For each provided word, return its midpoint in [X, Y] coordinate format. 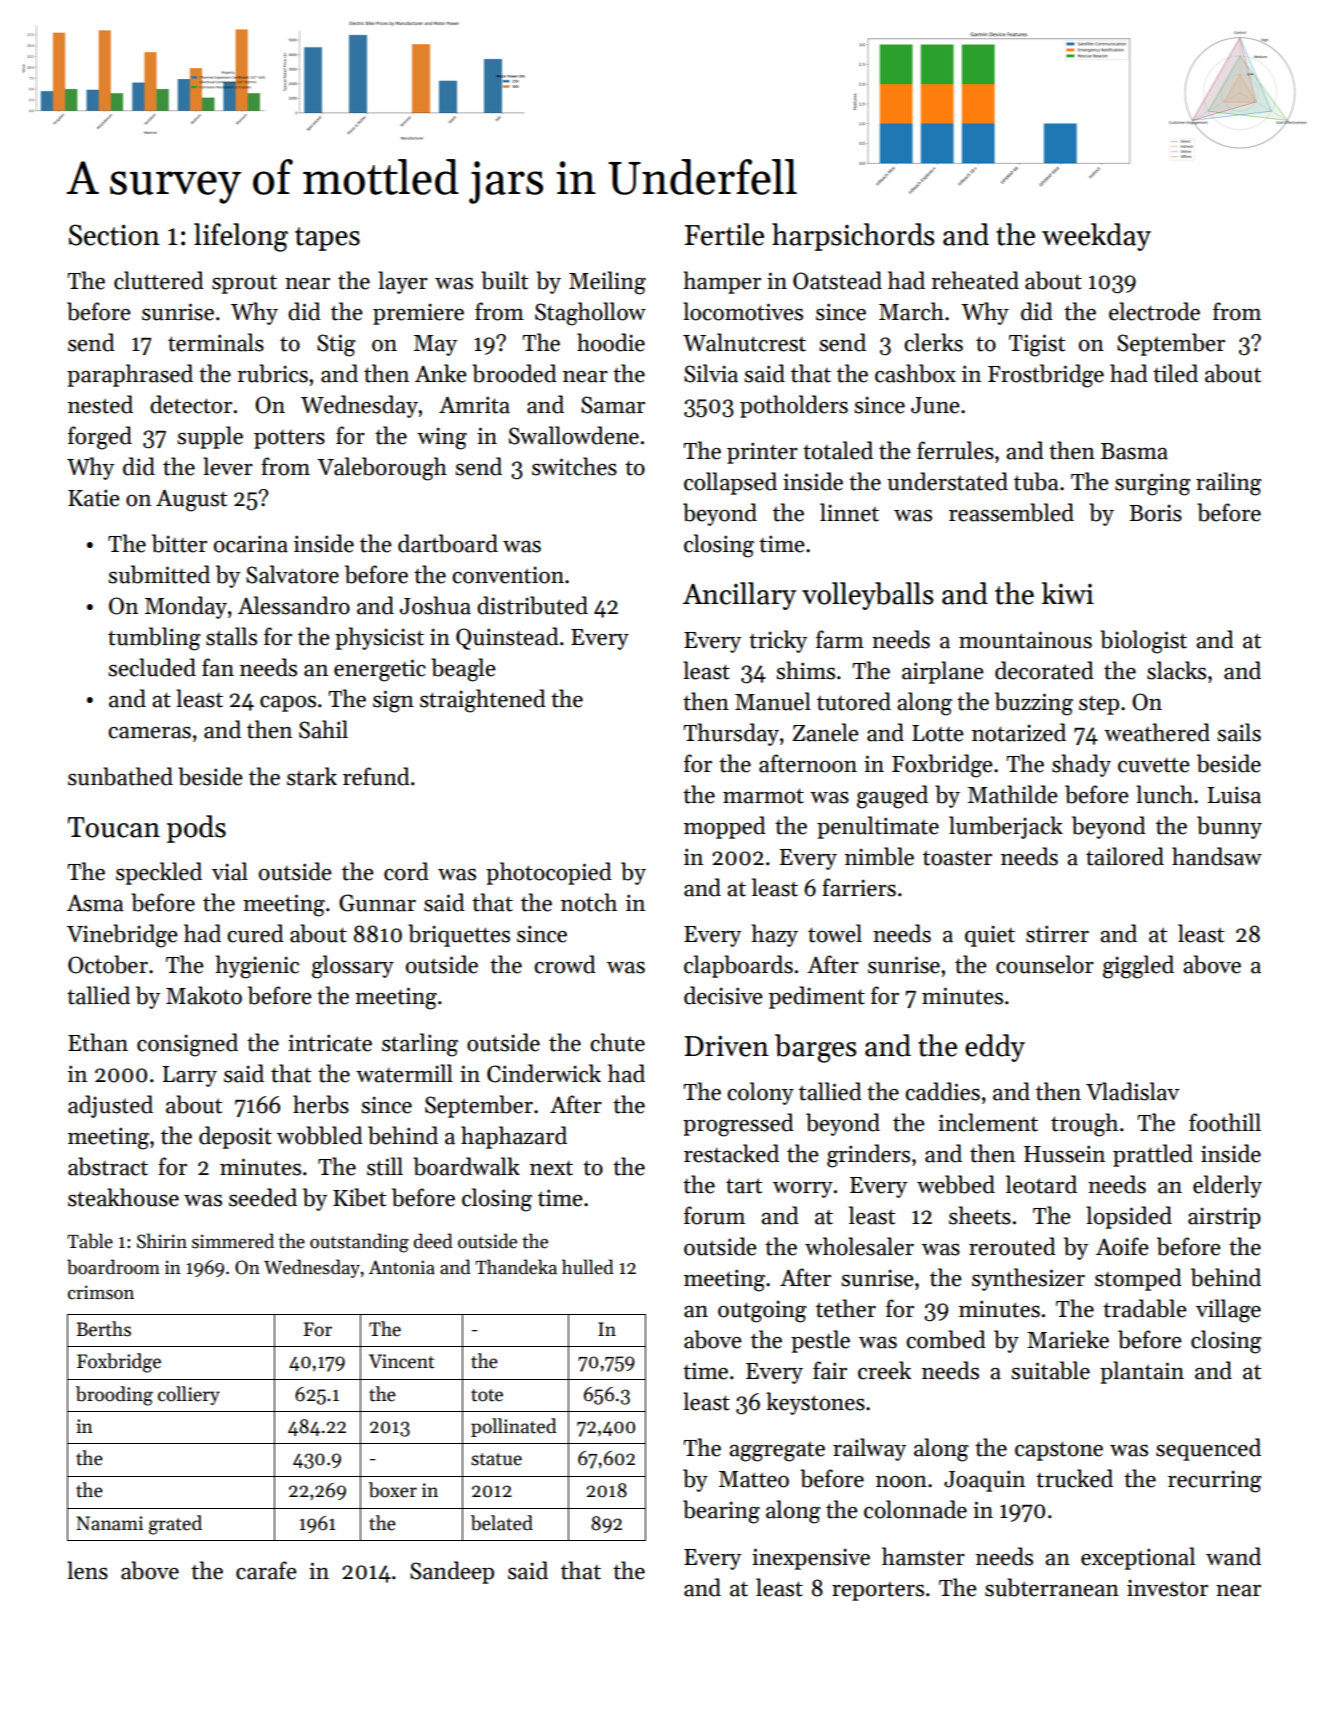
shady [1081, 765]
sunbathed [120, 776]
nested [100, 404]
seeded [263, 1197]
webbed [956, 1184]
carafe [266, 1570]
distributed [532, 605]
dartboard [448, 543]
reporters [878, 1591]
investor [1167, 1588]
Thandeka [516, 1267]
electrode [1154, 311]
